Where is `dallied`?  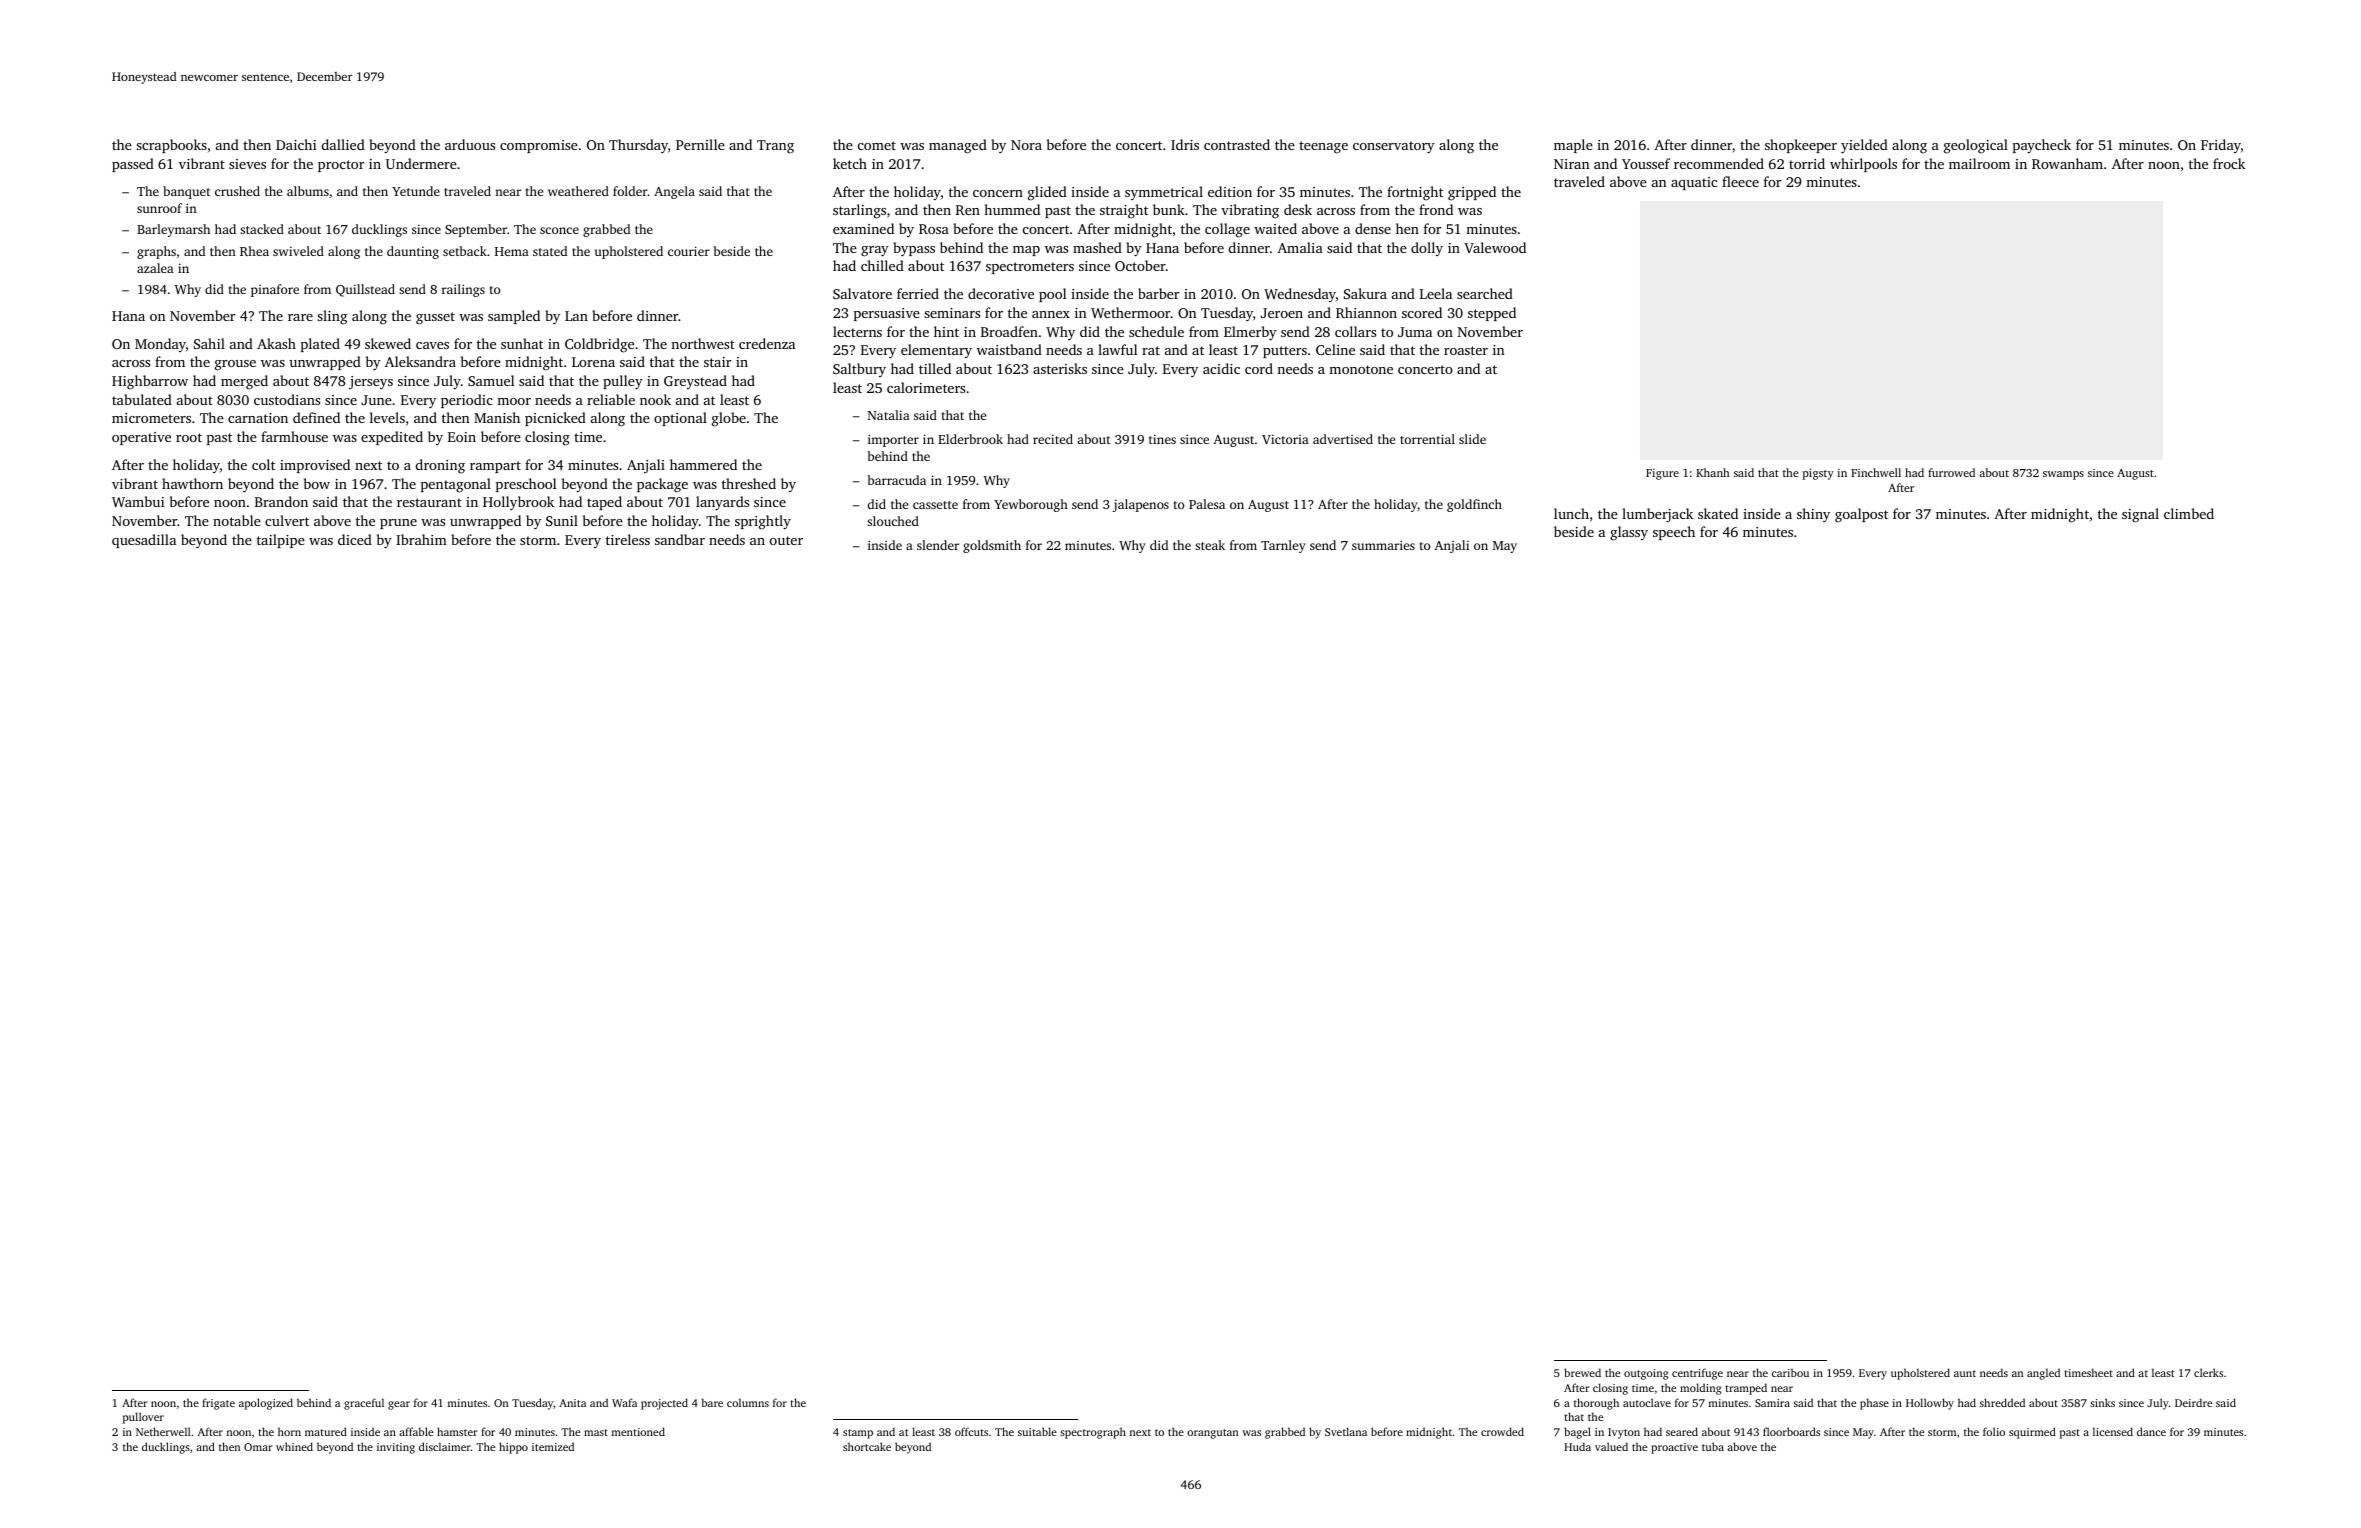
dallied is located at coordinates (343, 144).
